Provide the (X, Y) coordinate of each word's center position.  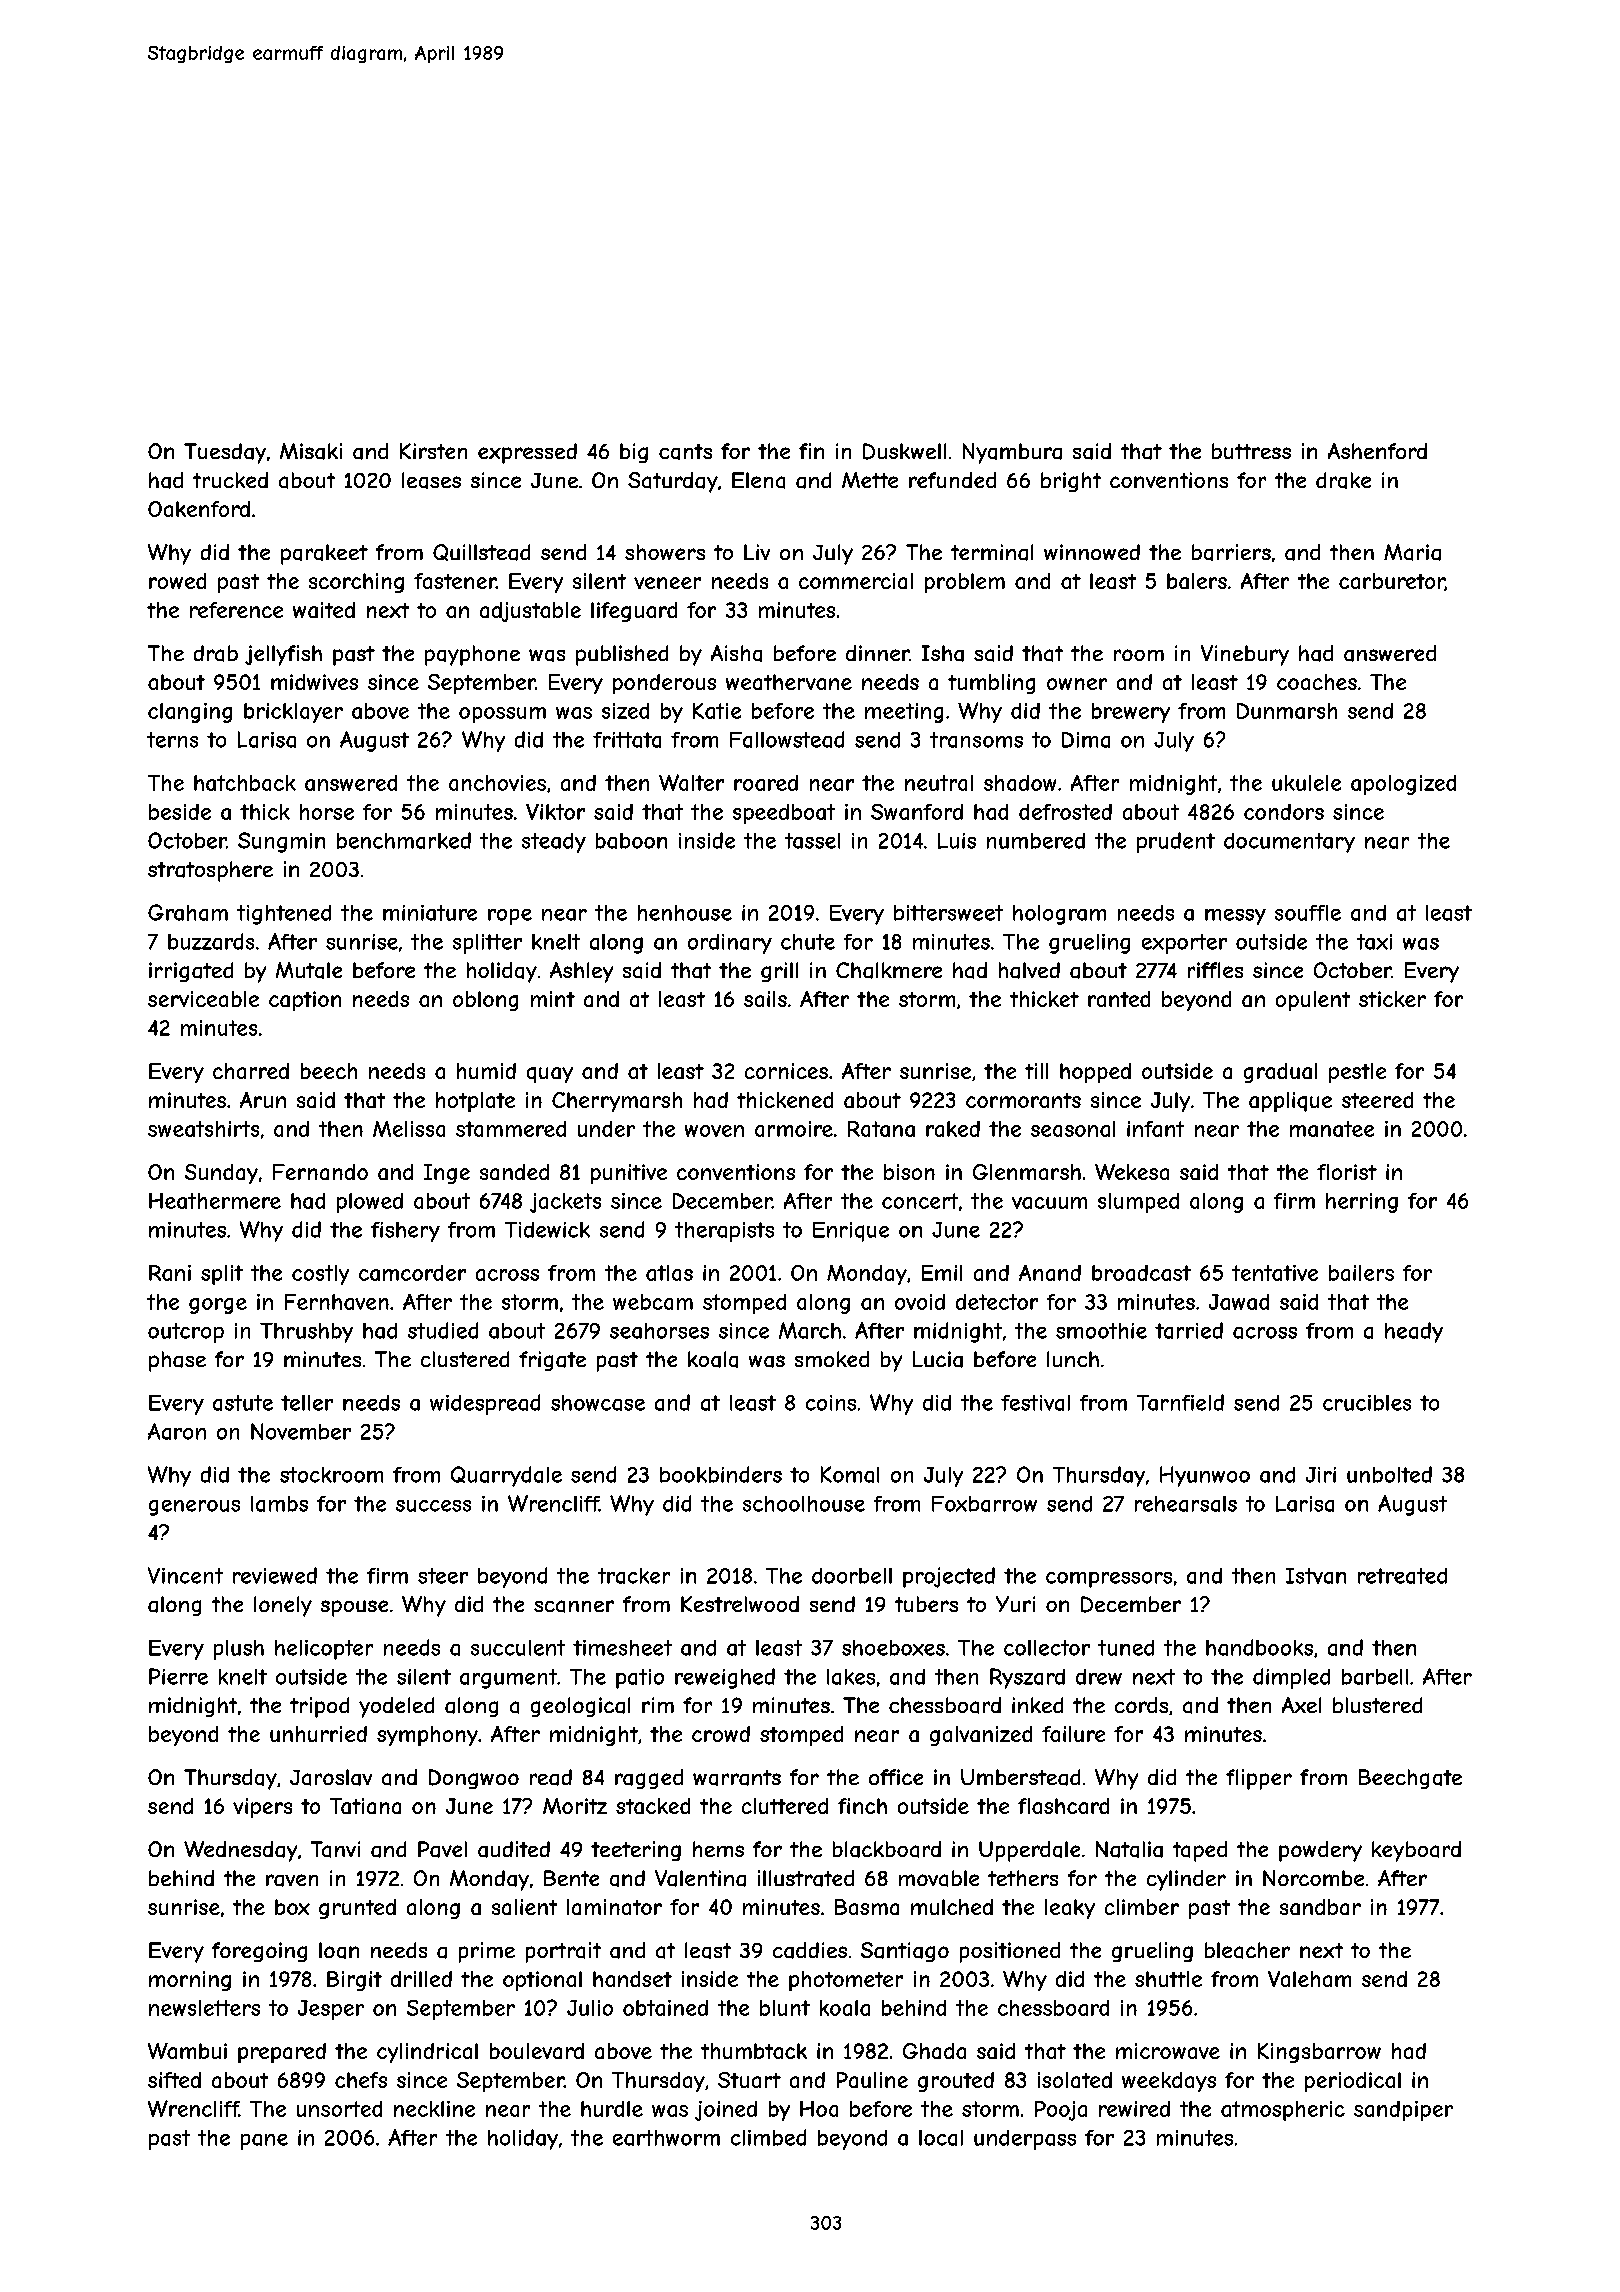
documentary (1289, 843)
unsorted (339, 2109)
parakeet (324, 554)
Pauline (872, 2080)
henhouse (685, 913)
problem (965, 583)
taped (1200, 1851)
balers (1197, 581)
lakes (851, 1677)
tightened (284, 915)
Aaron (177, 1431)
